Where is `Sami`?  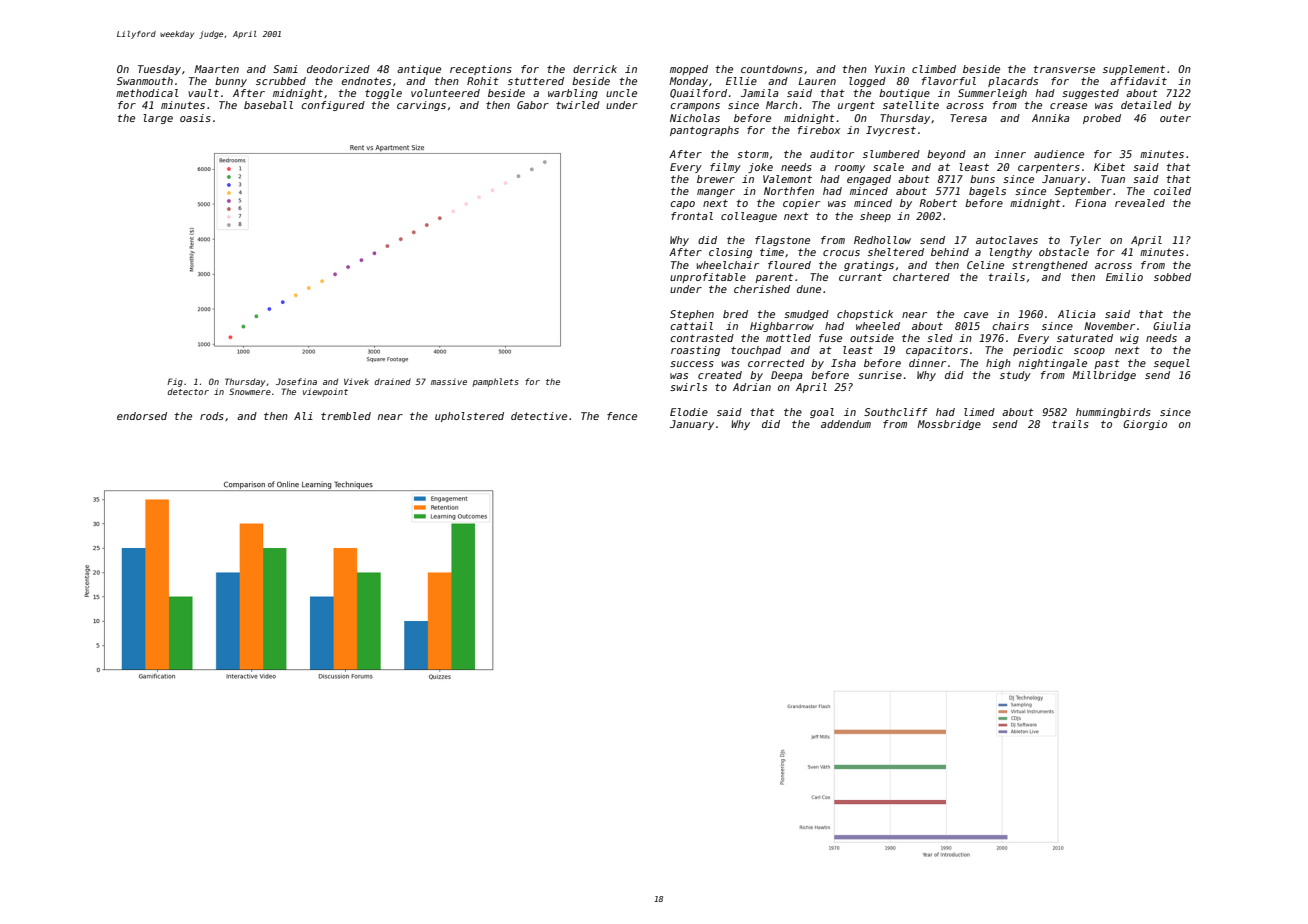 Sami is located at coordinates (285, 69).
